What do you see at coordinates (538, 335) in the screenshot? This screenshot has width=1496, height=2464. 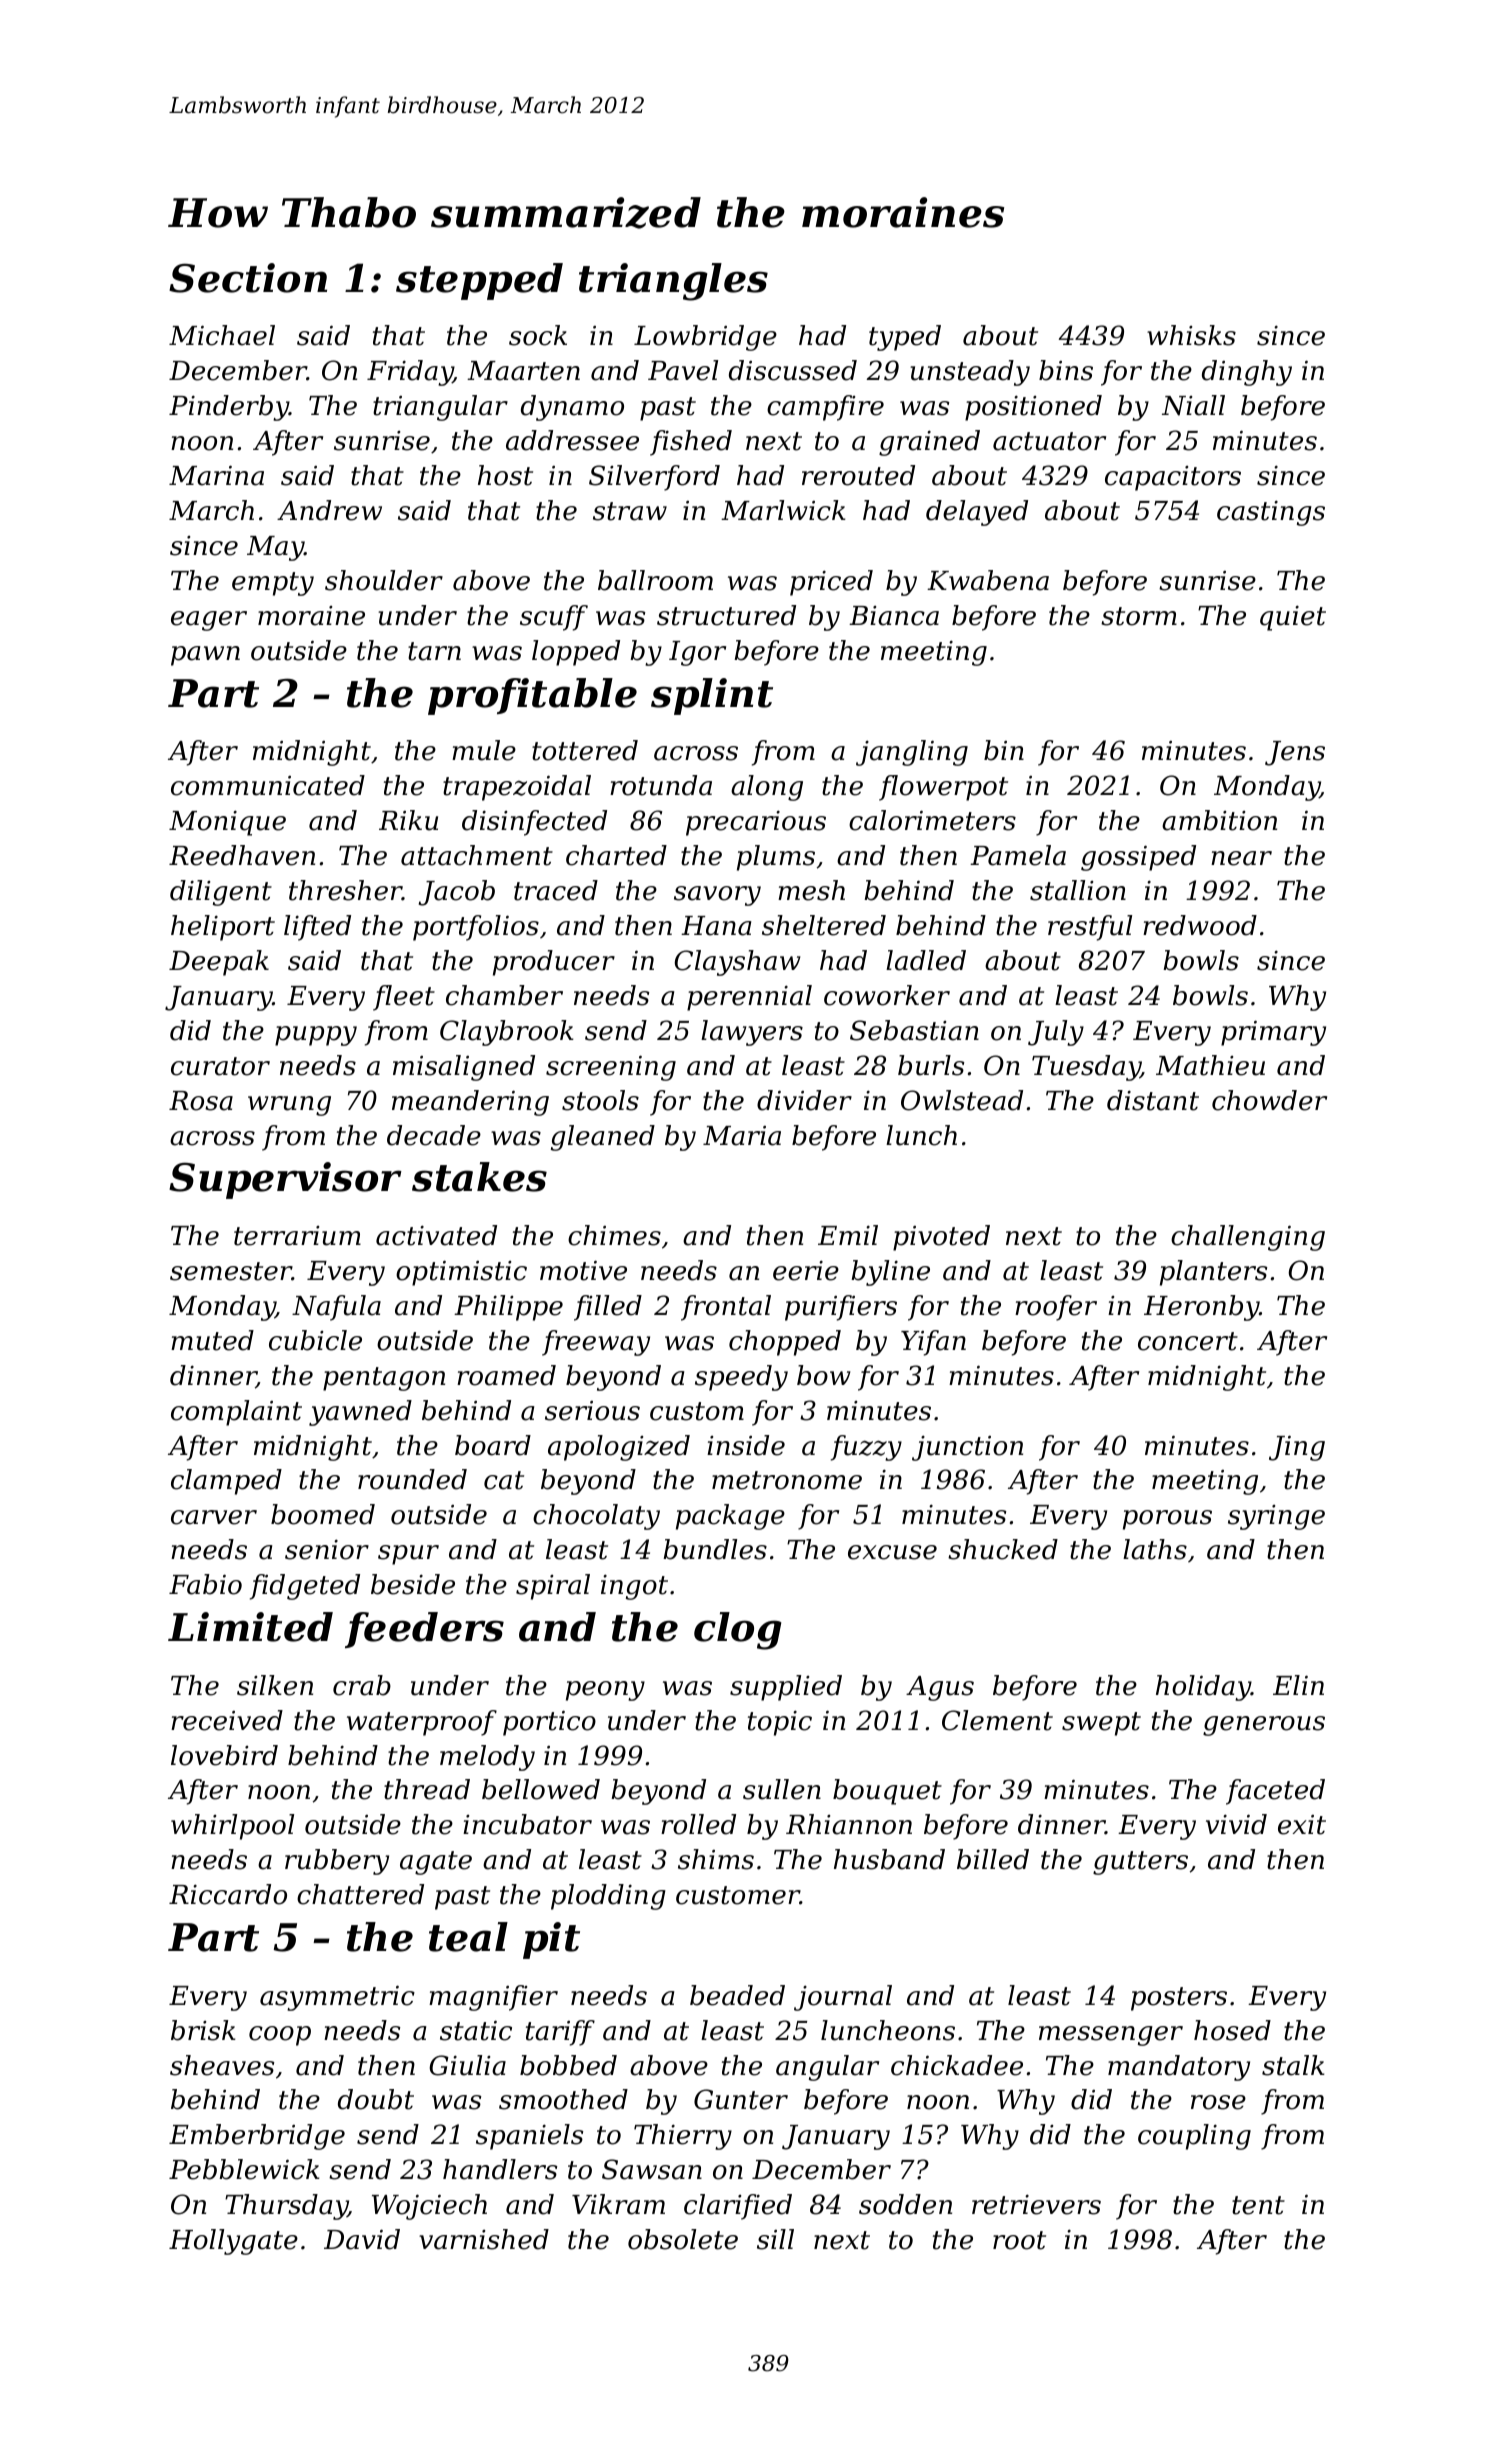 I see `sock` at bounding box center [538, 335].
